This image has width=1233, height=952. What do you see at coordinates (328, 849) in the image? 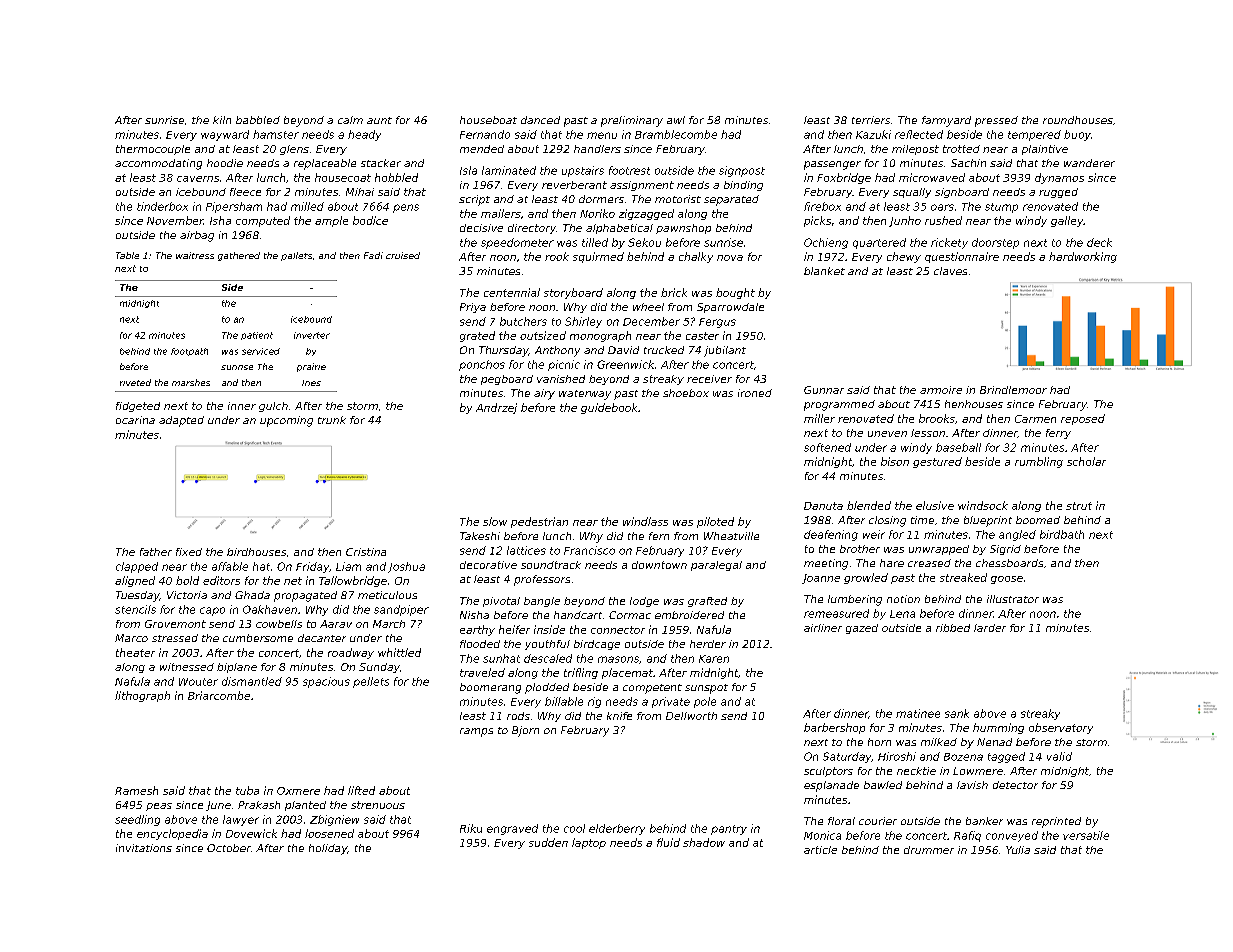
I see `holiday` at bounding box center [328, 849].
